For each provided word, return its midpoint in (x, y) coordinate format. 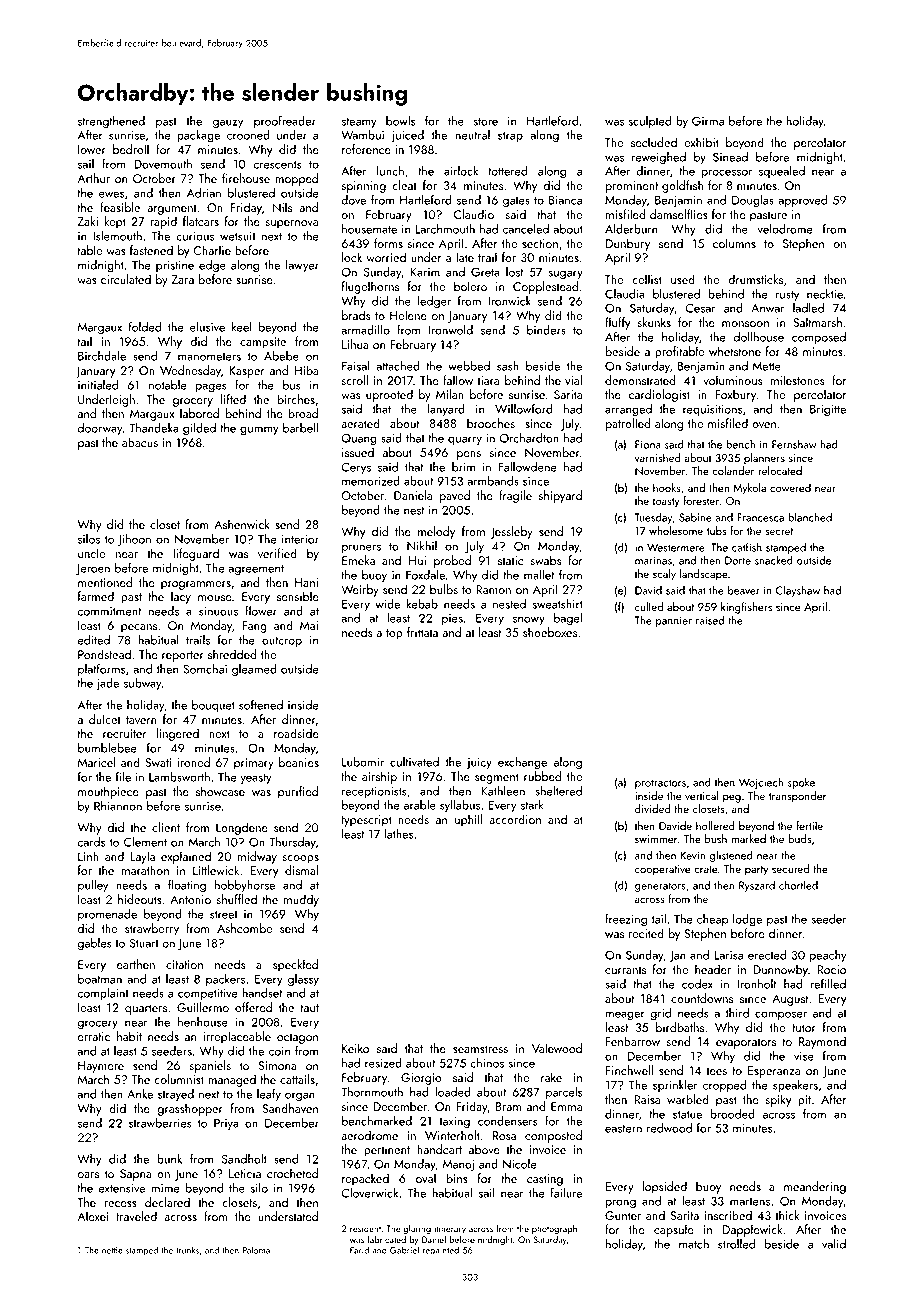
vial (573, 380)
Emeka (358, 560)
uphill (469, 820)
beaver (744, 590)
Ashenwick (242, 524)
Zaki (88, 221)
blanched (810, 517)
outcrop (282, 642)
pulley (93, 886)
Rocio (831, 969)
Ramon (493, 589)
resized (383, 1063)
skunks (654, 322)
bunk (169, 1159)
